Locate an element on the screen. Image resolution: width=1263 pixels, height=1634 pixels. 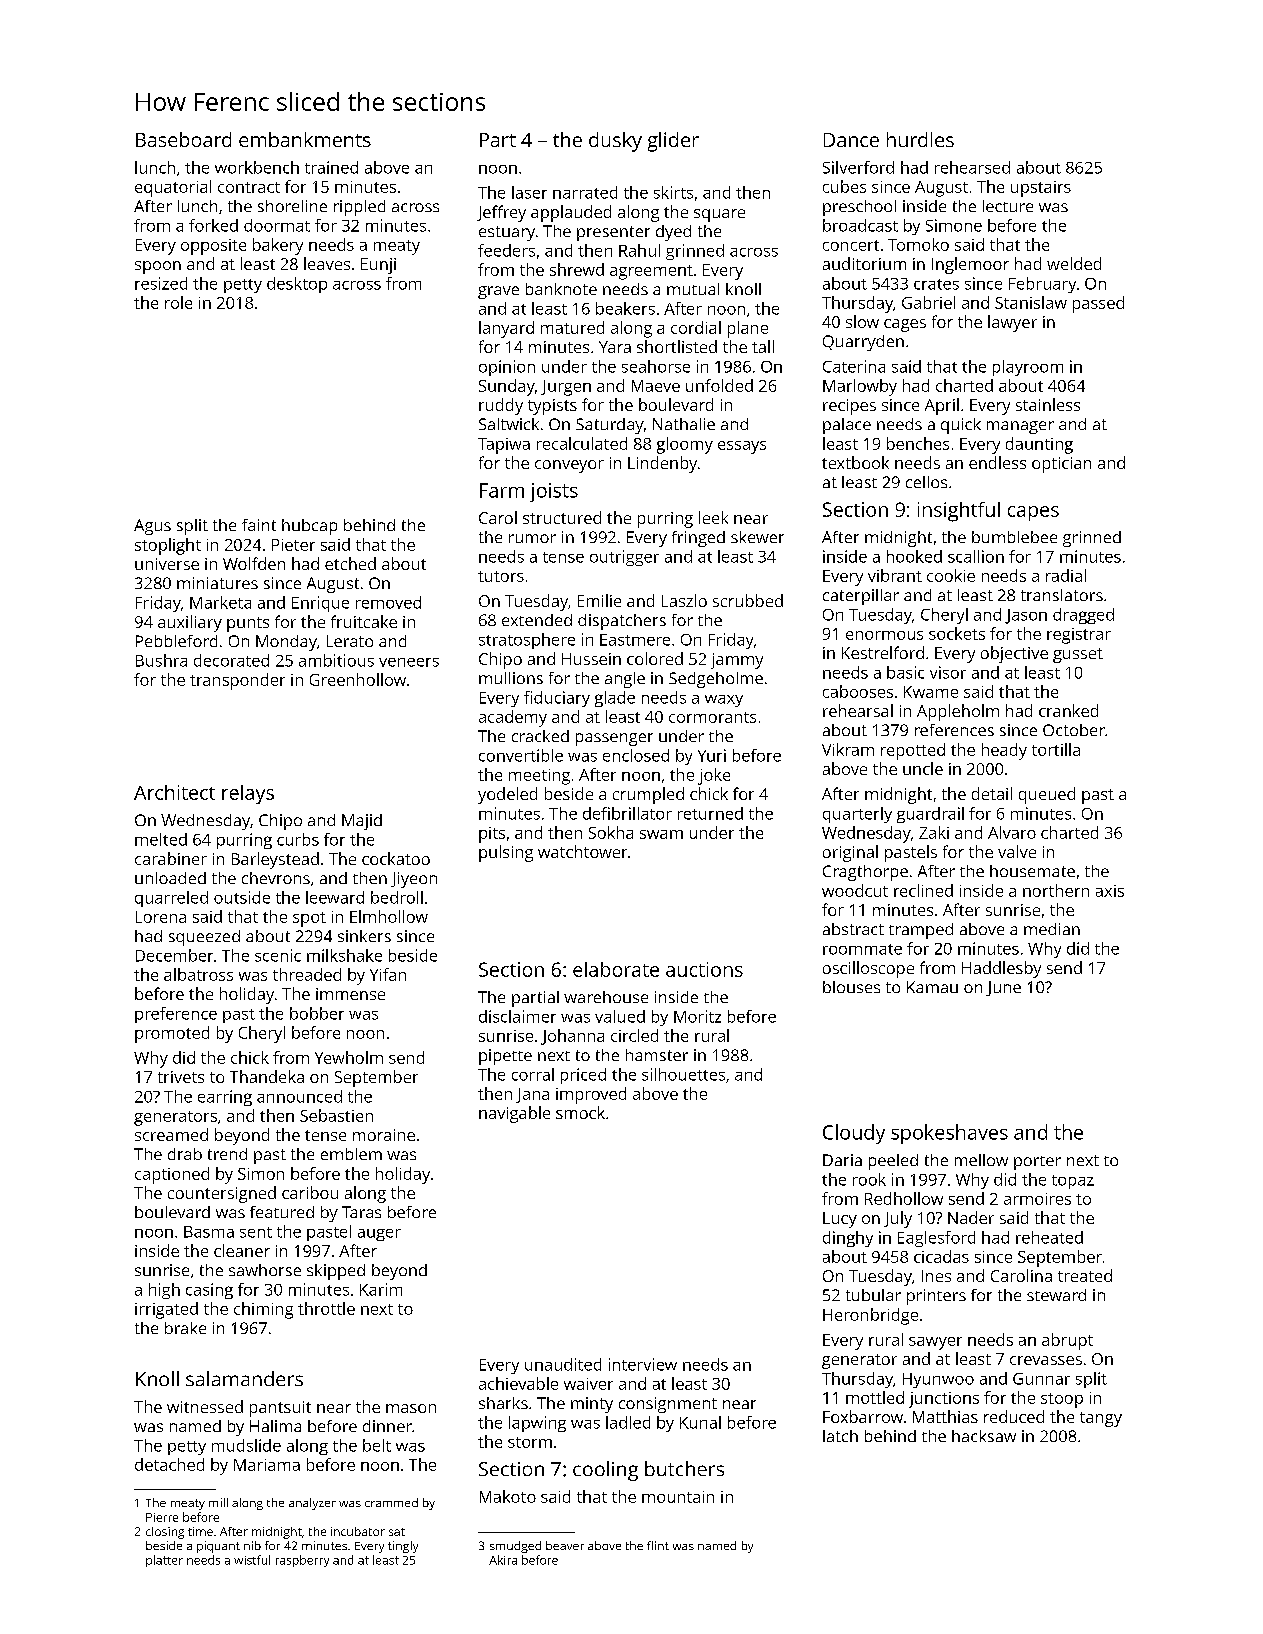
raspberry is located at coordinates (302, 1561).
